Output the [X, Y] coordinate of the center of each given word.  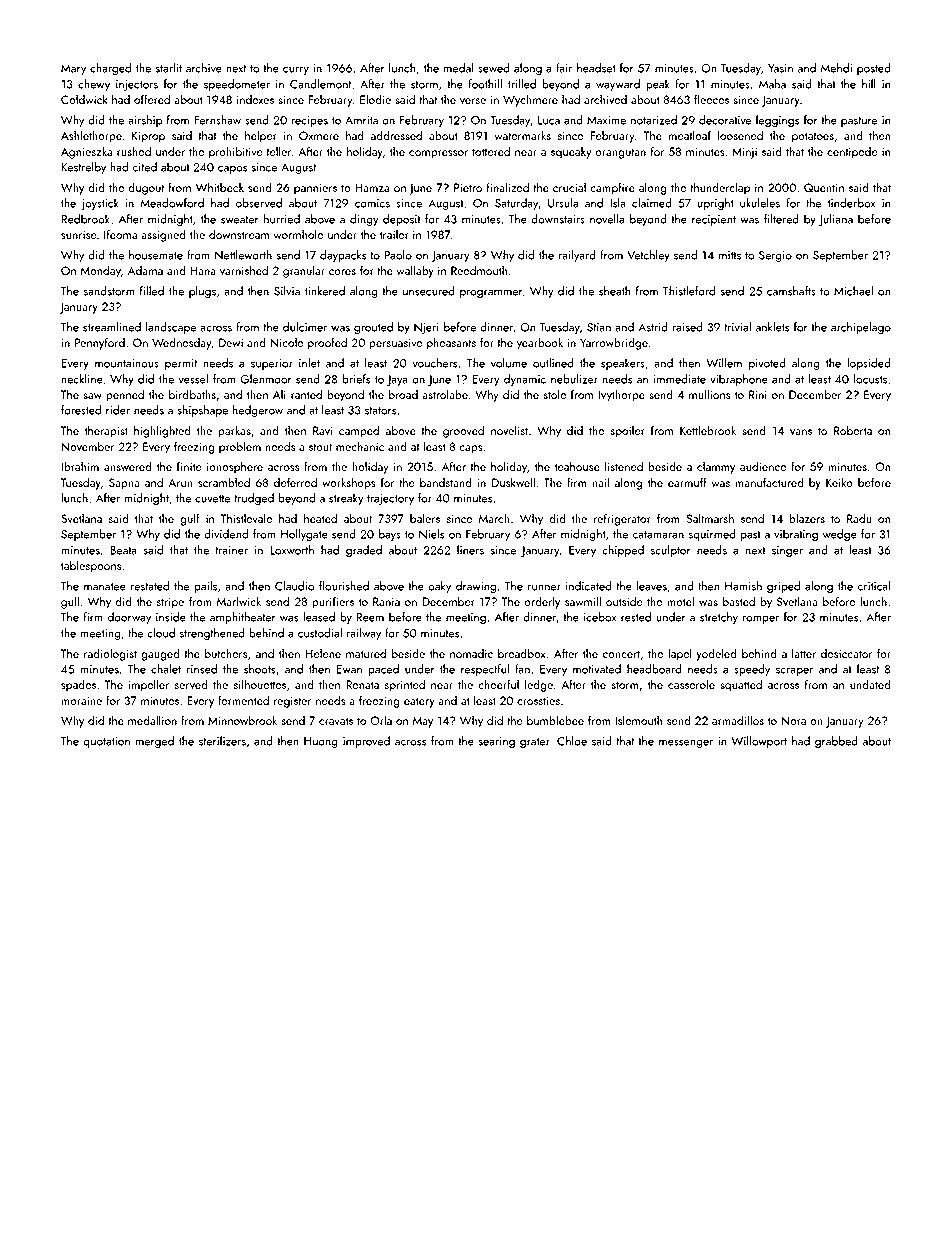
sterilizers [222, 741]
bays [390, 535]
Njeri [426, 328]
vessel [193, 379]
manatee [105, 587]
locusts [870, 379]
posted [874, 69]
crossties [538, 700]
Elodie [375, 99]
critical [874, 586]
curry [296, 71]
